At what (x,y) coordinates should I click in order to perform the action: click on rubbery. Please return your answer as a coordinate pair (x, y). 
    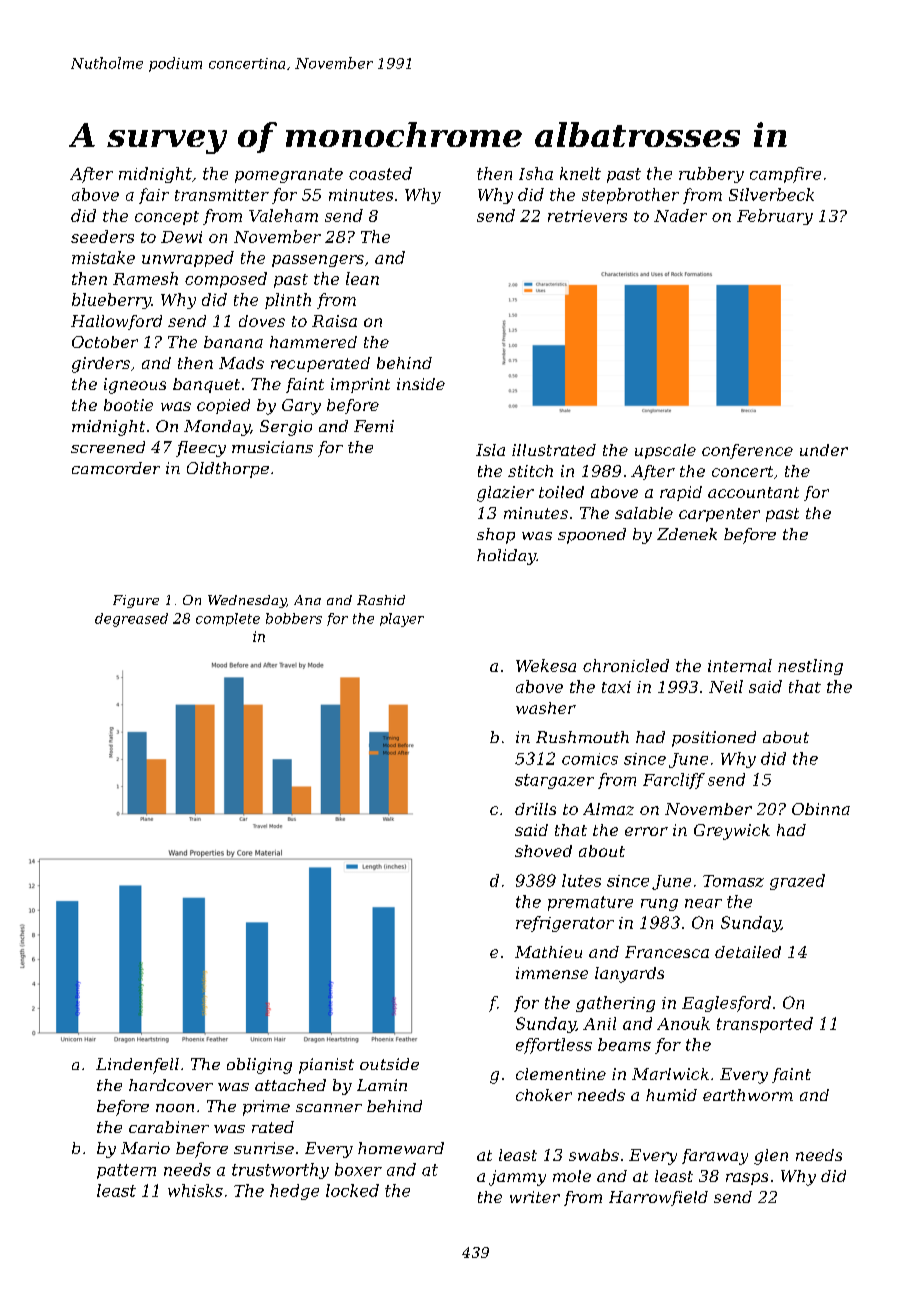
    Looking at the image, I should click on (711, 175).
